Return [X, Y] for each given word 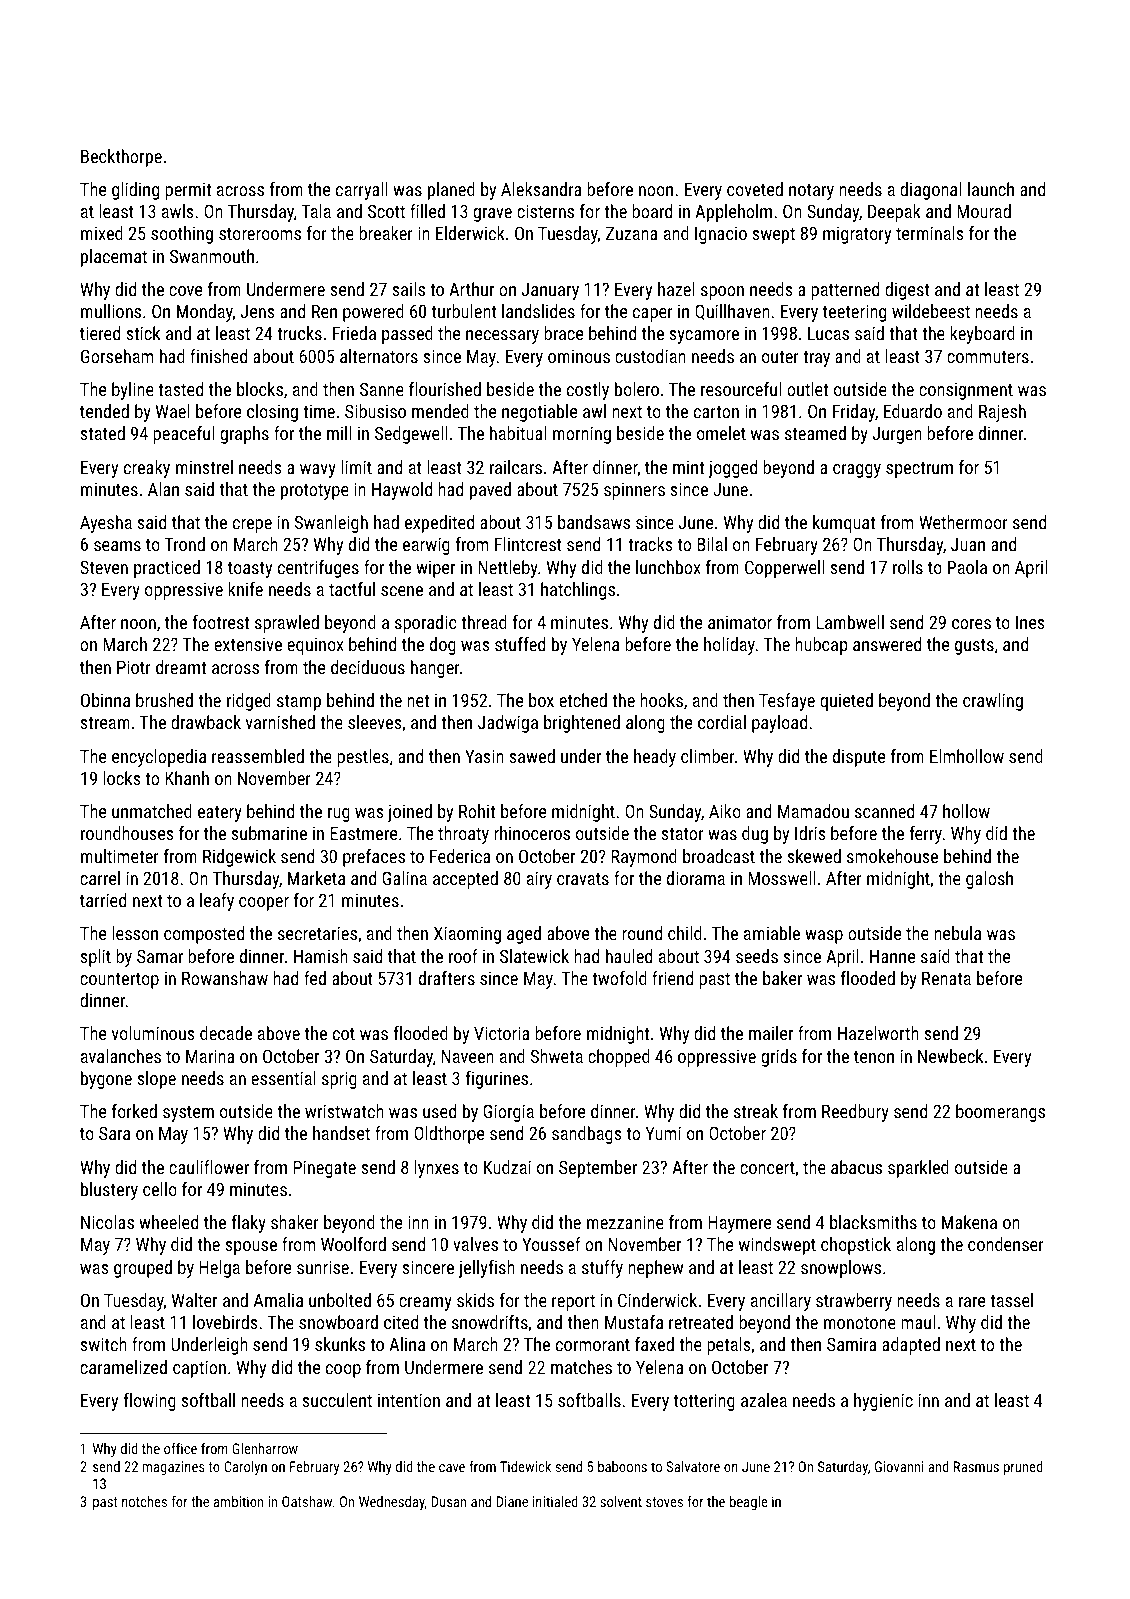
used [439, 1111]
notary [811, 192]
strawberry [854, 1302]
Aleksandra [541, 189]
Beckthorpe [121, 158]
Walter [194, 1300]
